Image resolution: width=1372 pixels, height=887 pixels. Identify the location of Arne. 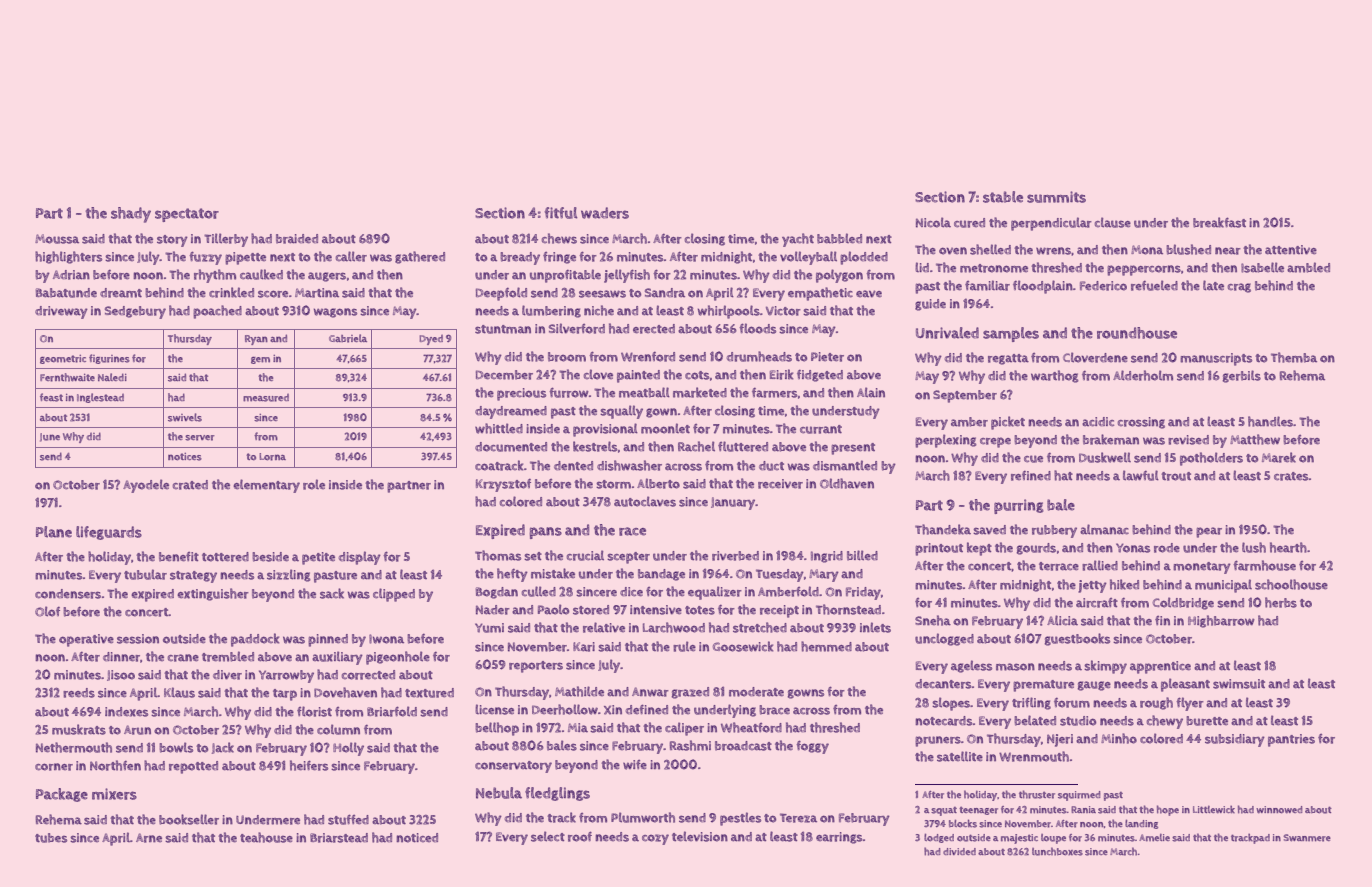
(149, 838).
